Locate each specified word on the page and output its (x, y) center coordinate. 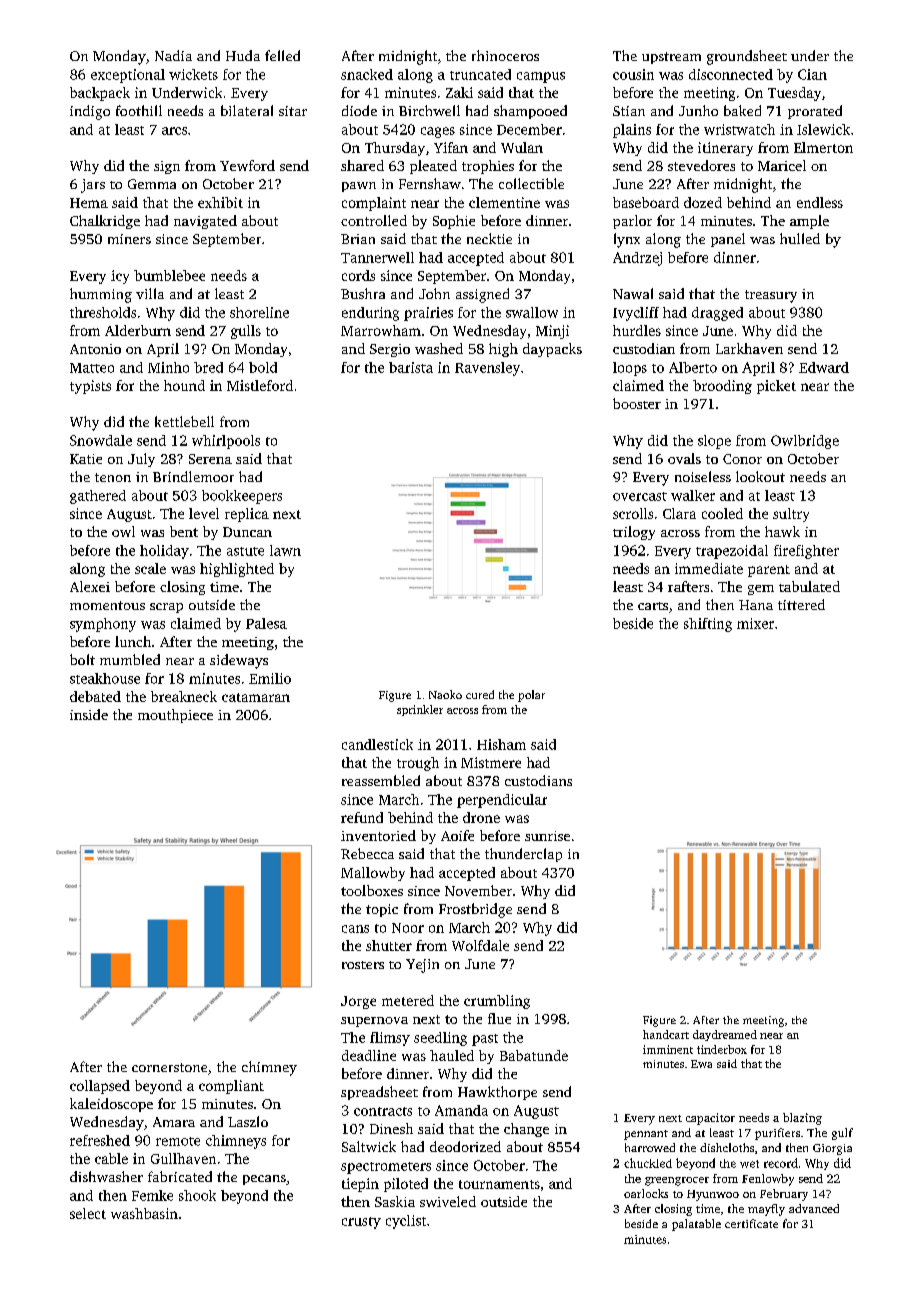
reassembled (381, 780)
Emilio (270, 678)
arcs (174, 131)
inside (89, 714)
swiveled (448, 1201)
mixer (755, 623)
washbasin (144, 1213)
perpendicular (502, 801)
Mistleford (260, 385)
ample (809, 222)
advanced (814, 1208)
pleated (433, 167)
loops (630, 369)
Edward (824, 367)
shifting (708, 625)
